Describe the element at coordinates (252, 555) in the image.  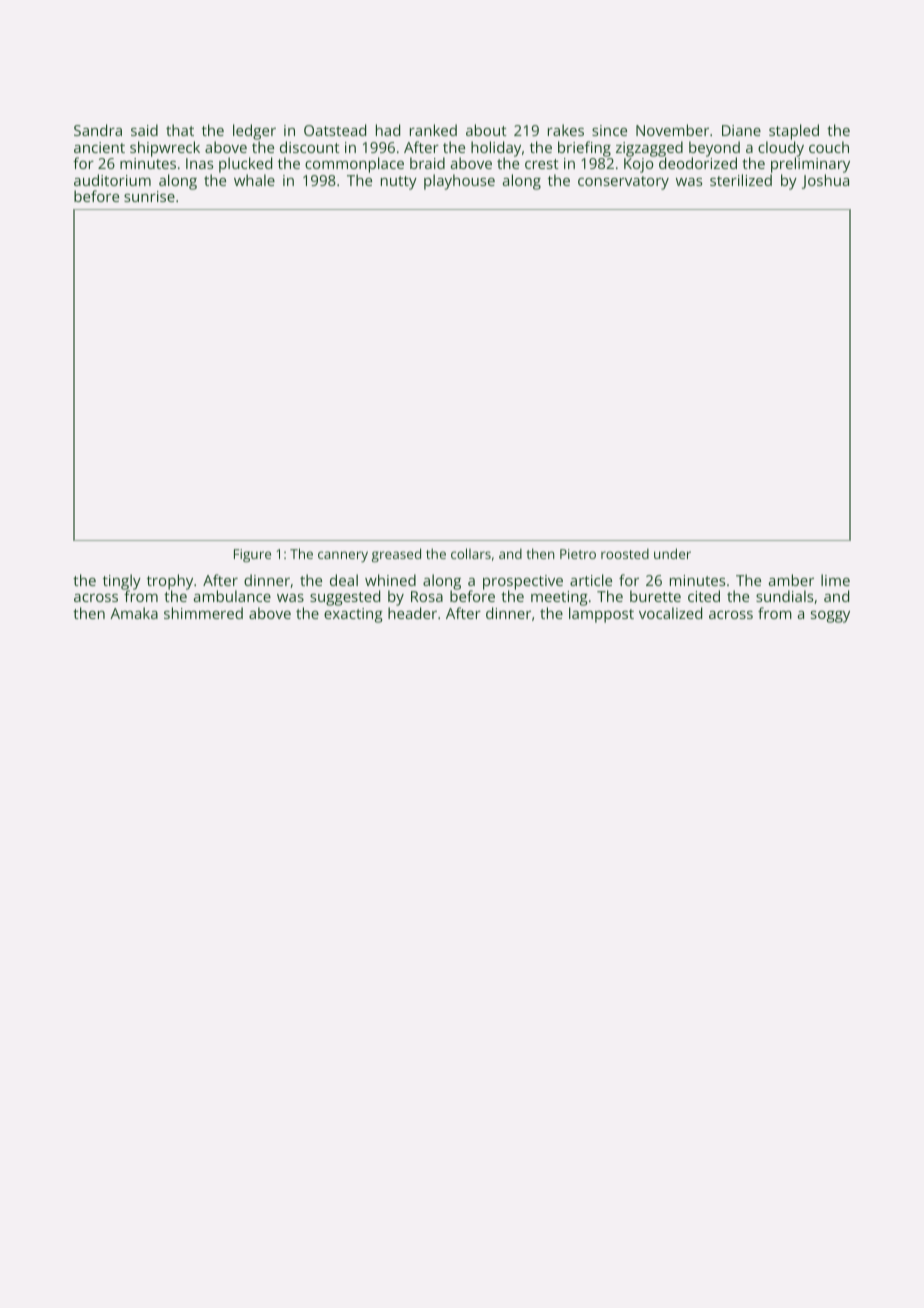
I see `Figure` at that location.
